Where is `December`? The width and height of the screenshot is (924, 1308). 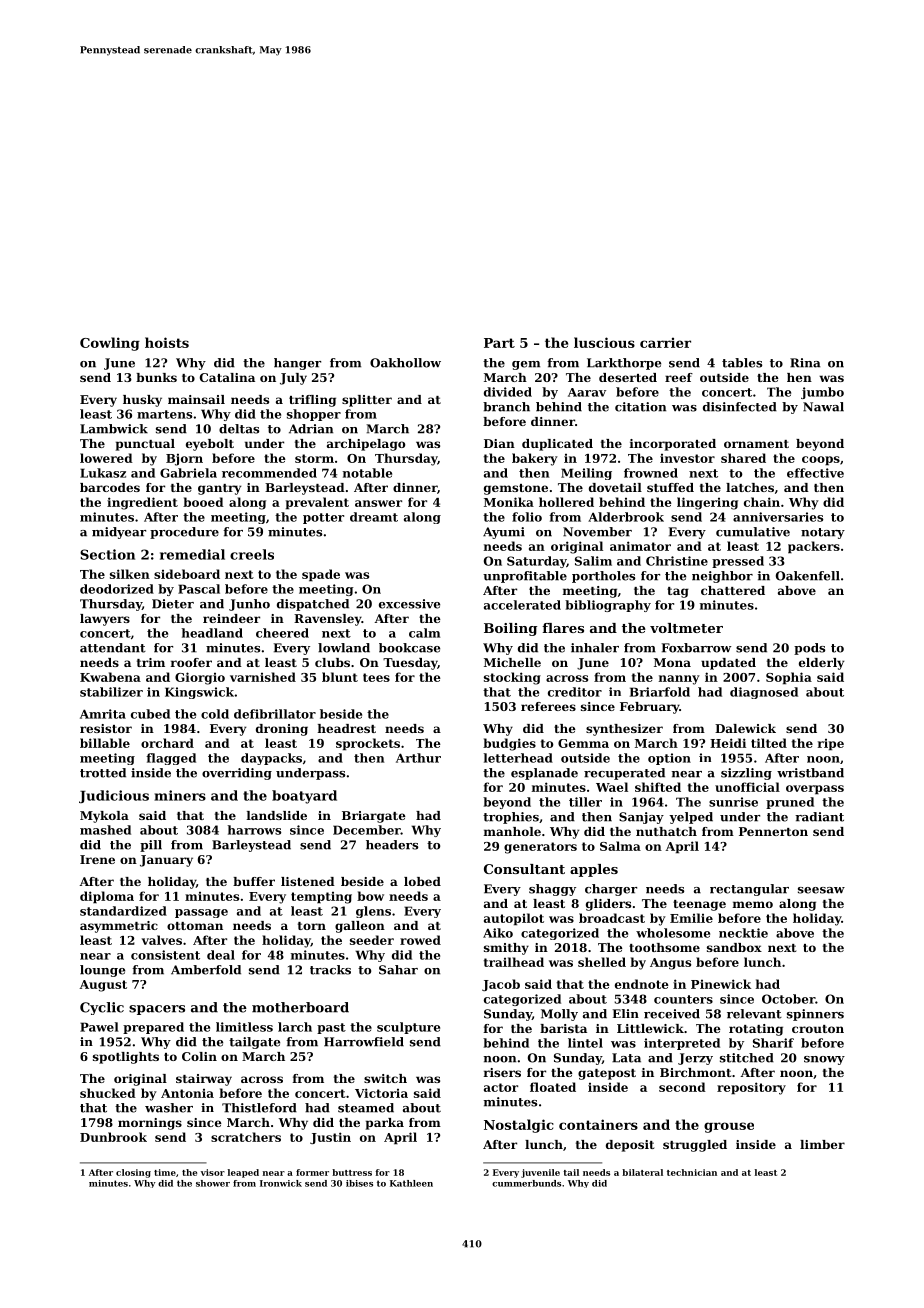
December is located at coordinates (367, 830).
